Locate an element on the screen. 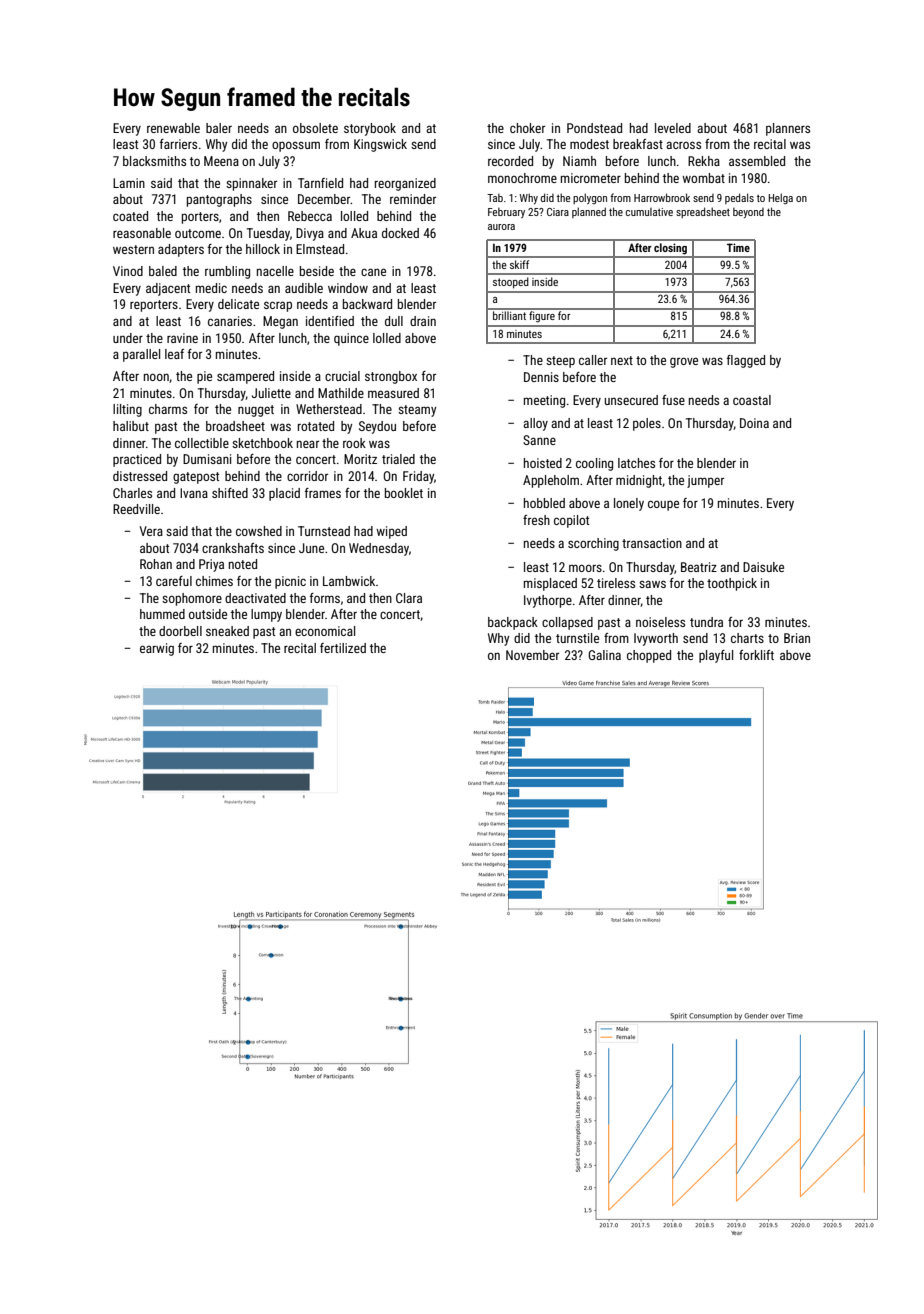  Helga is located at coordinates (781, 198).
